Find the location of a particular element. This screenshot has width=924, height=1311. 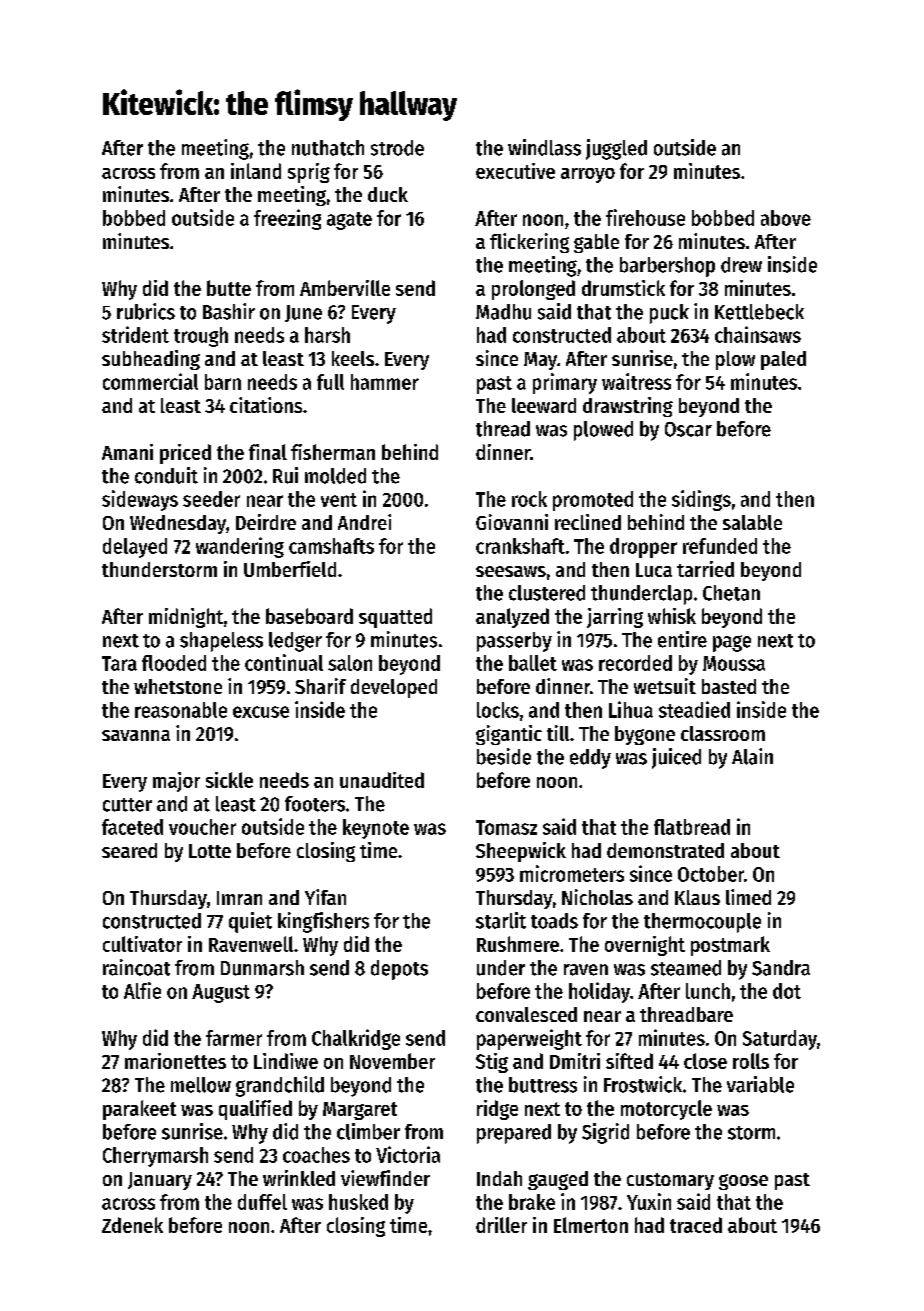

flatbread is located at coordinates (692, 827).
